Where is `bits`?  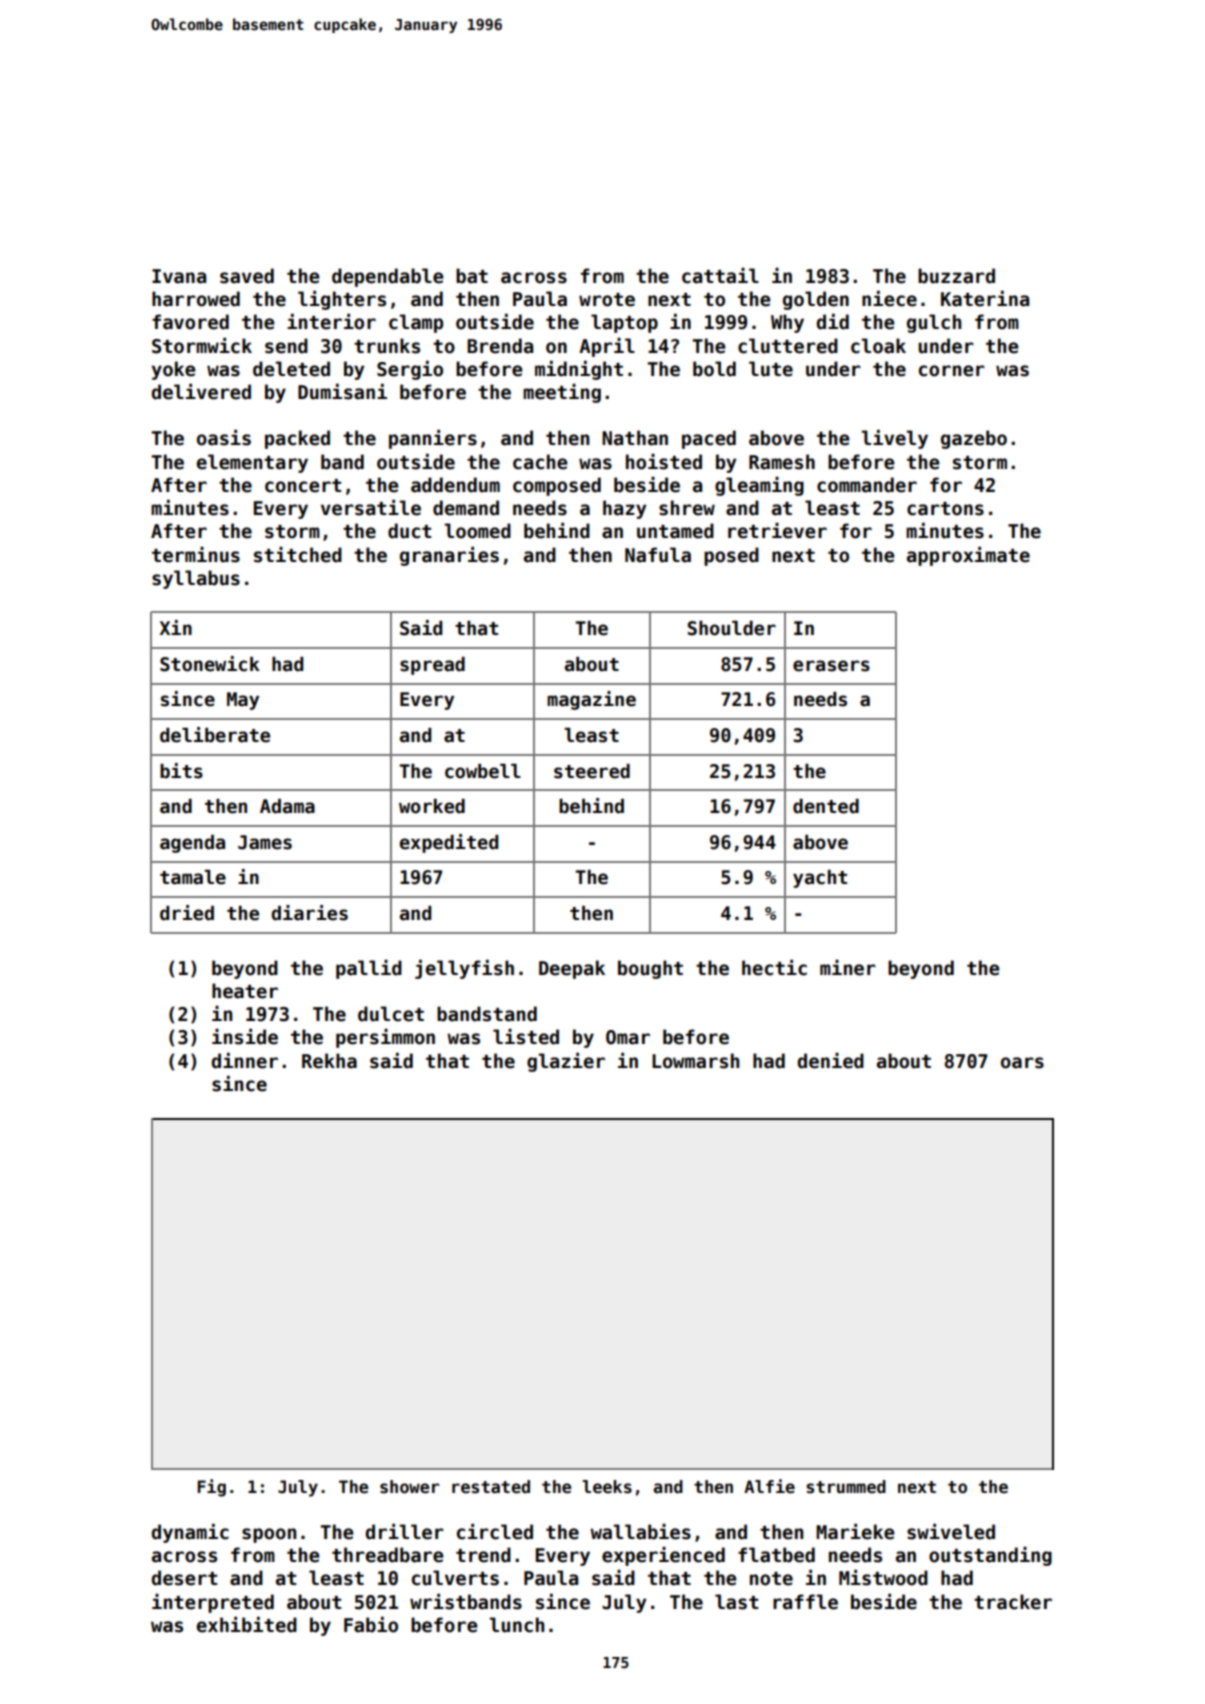 bits is located at coordinates (181, 771).
